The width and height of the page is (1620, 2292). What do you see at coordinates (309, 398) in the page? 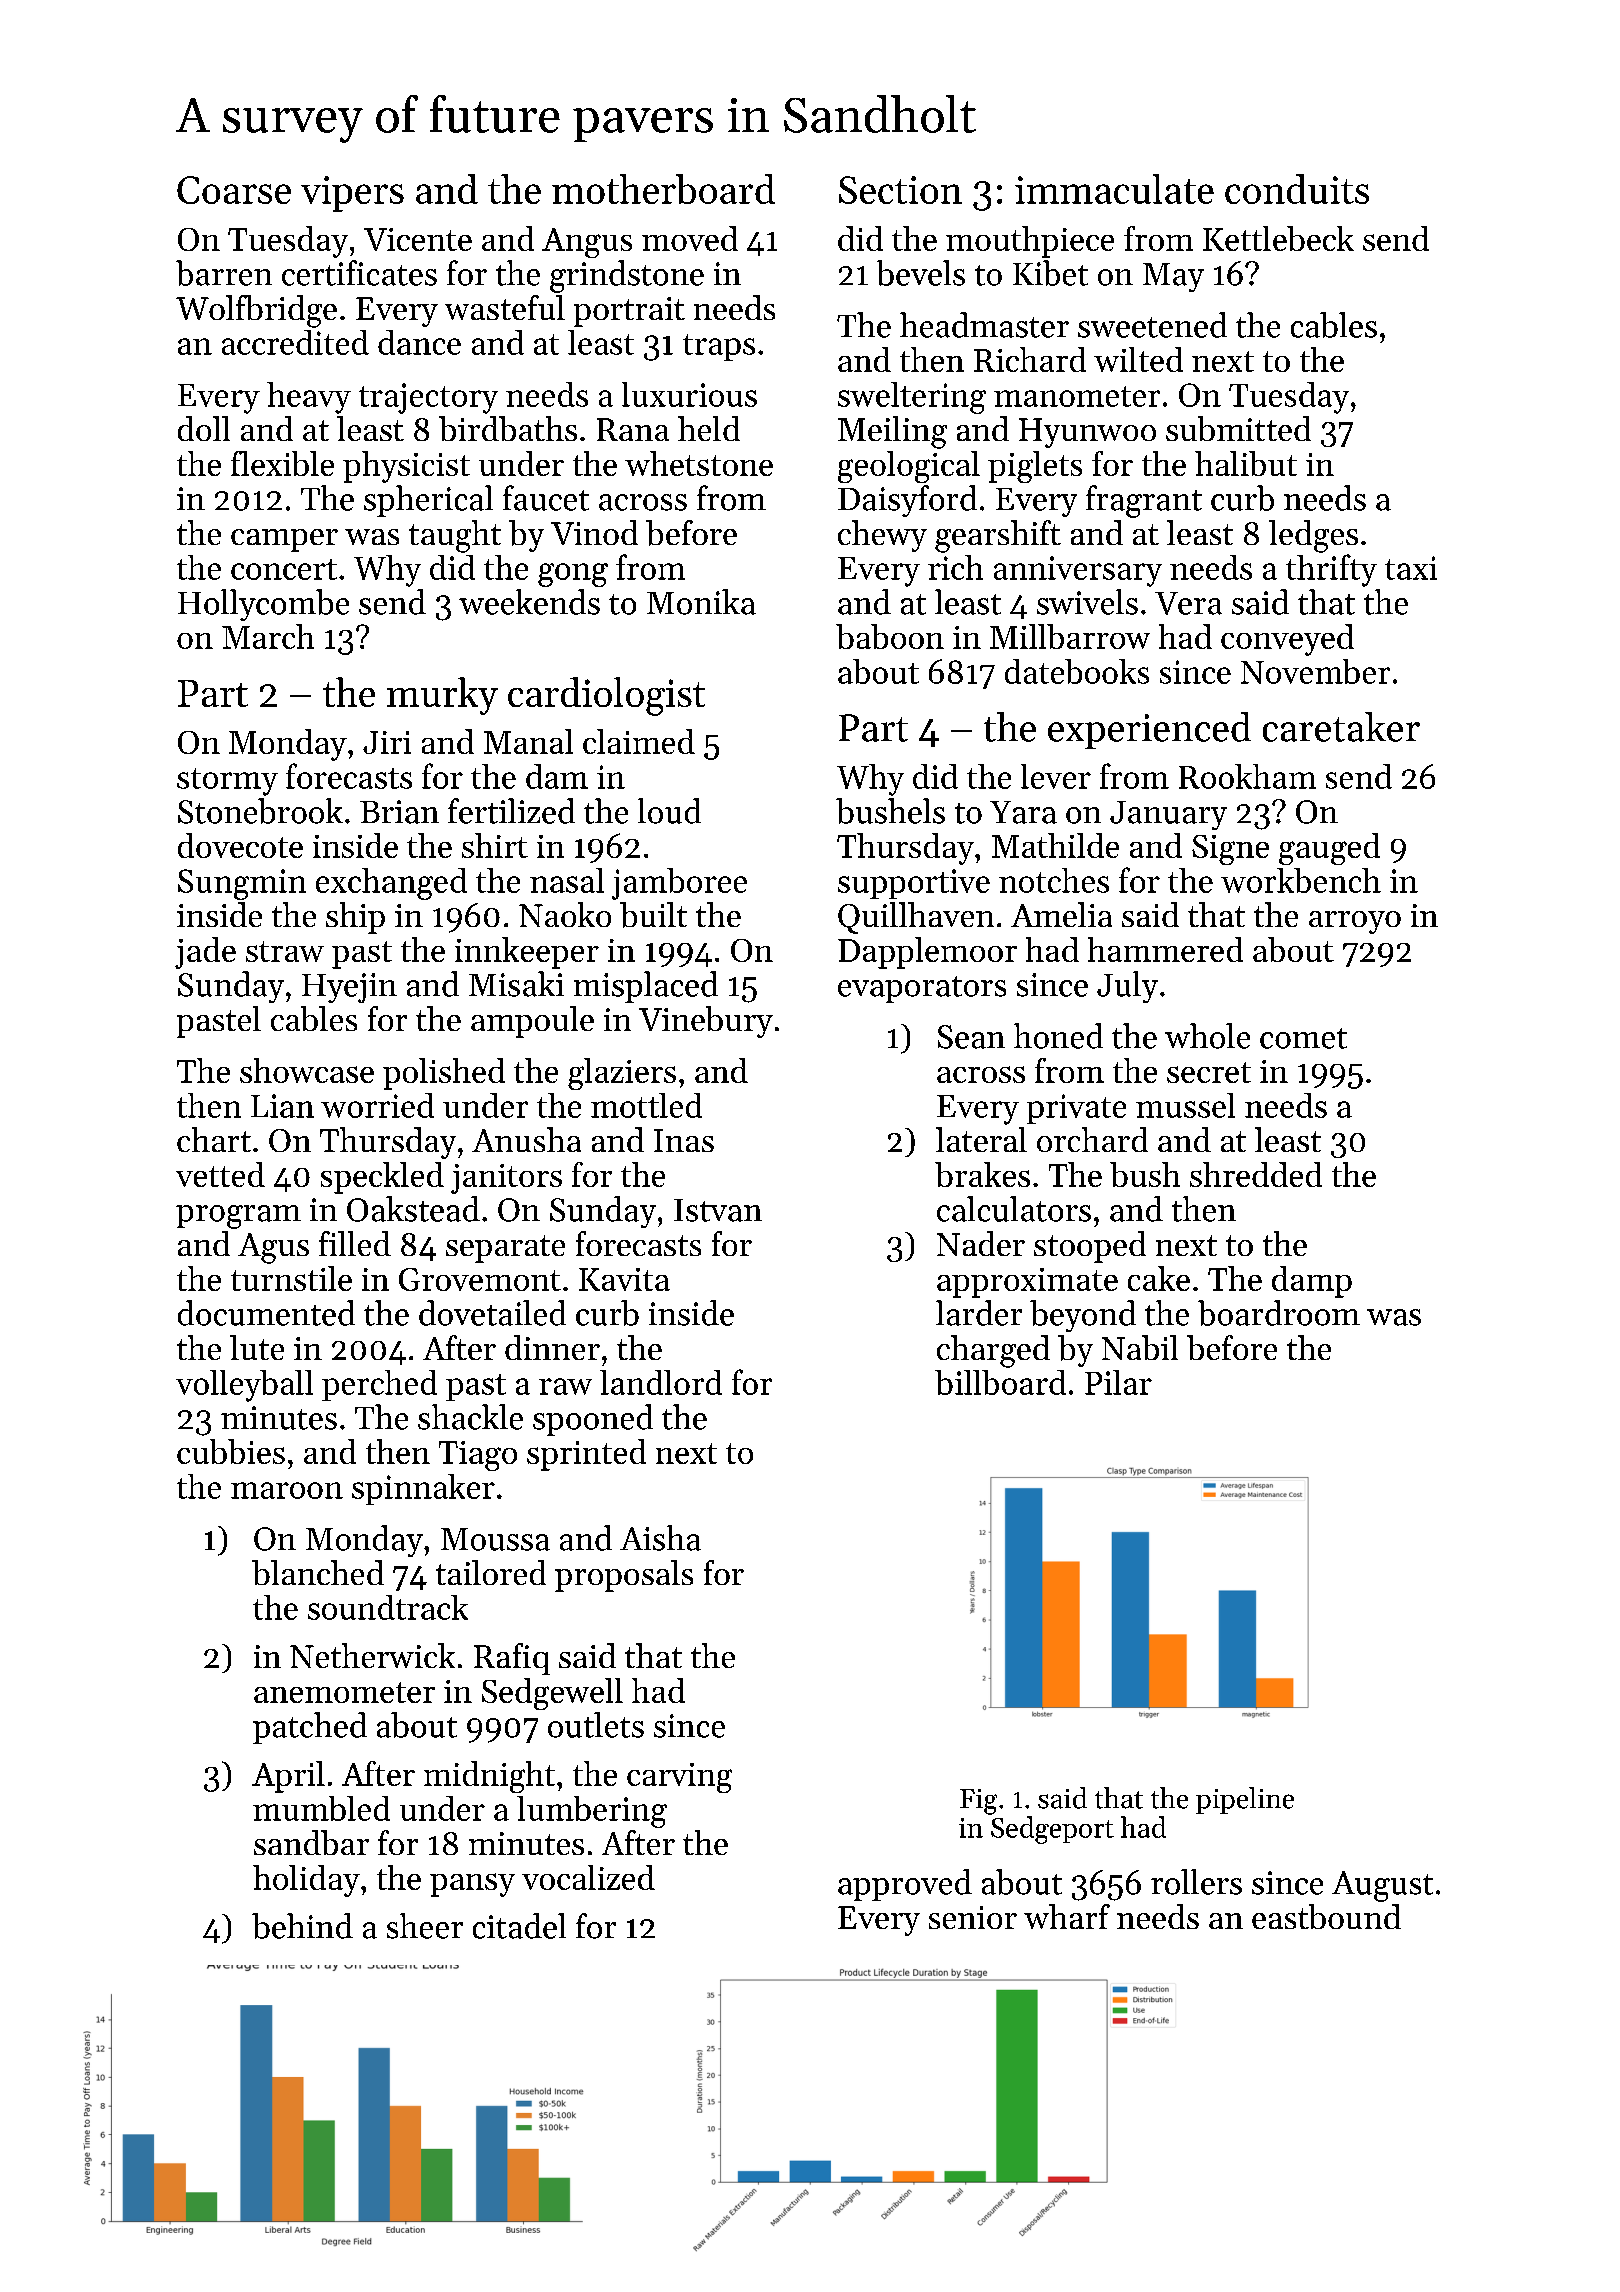
I see `heavy` at bounding box center [309, 398].
